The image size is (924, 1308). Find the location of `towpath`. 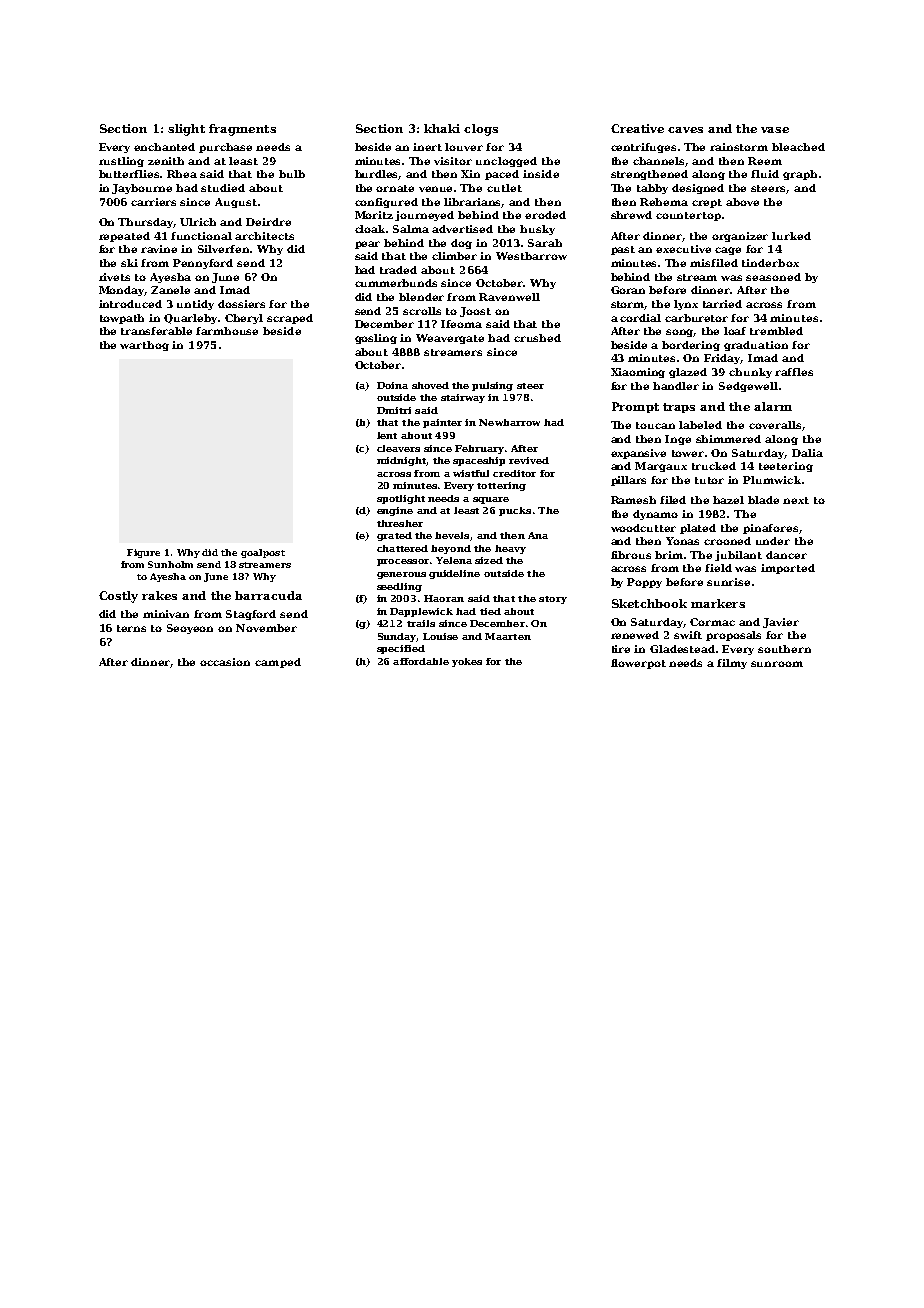

towpath is located at coordinates (122, 319).
